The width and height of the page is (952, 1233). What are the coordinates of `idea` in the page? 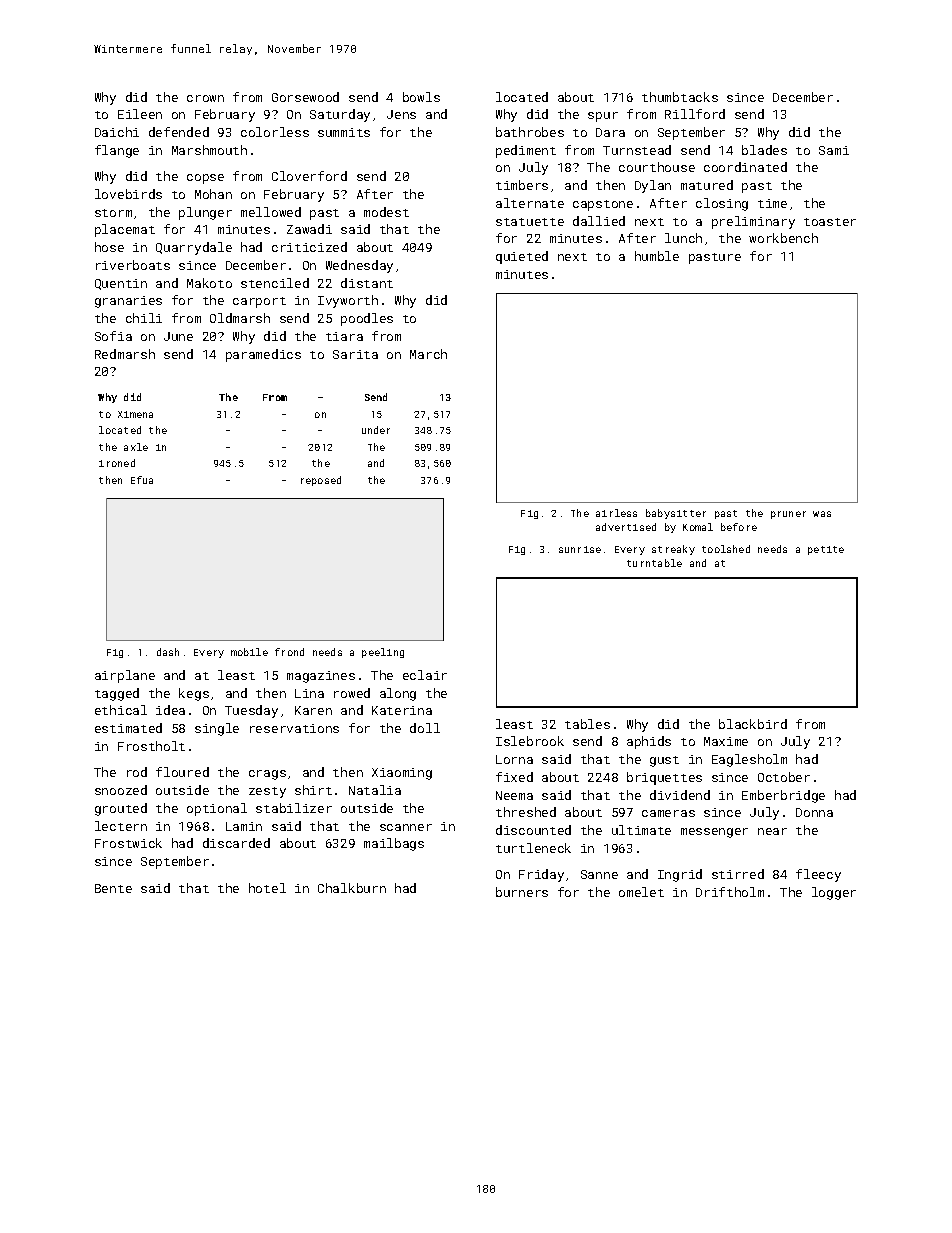 It's located at (170, 710).
